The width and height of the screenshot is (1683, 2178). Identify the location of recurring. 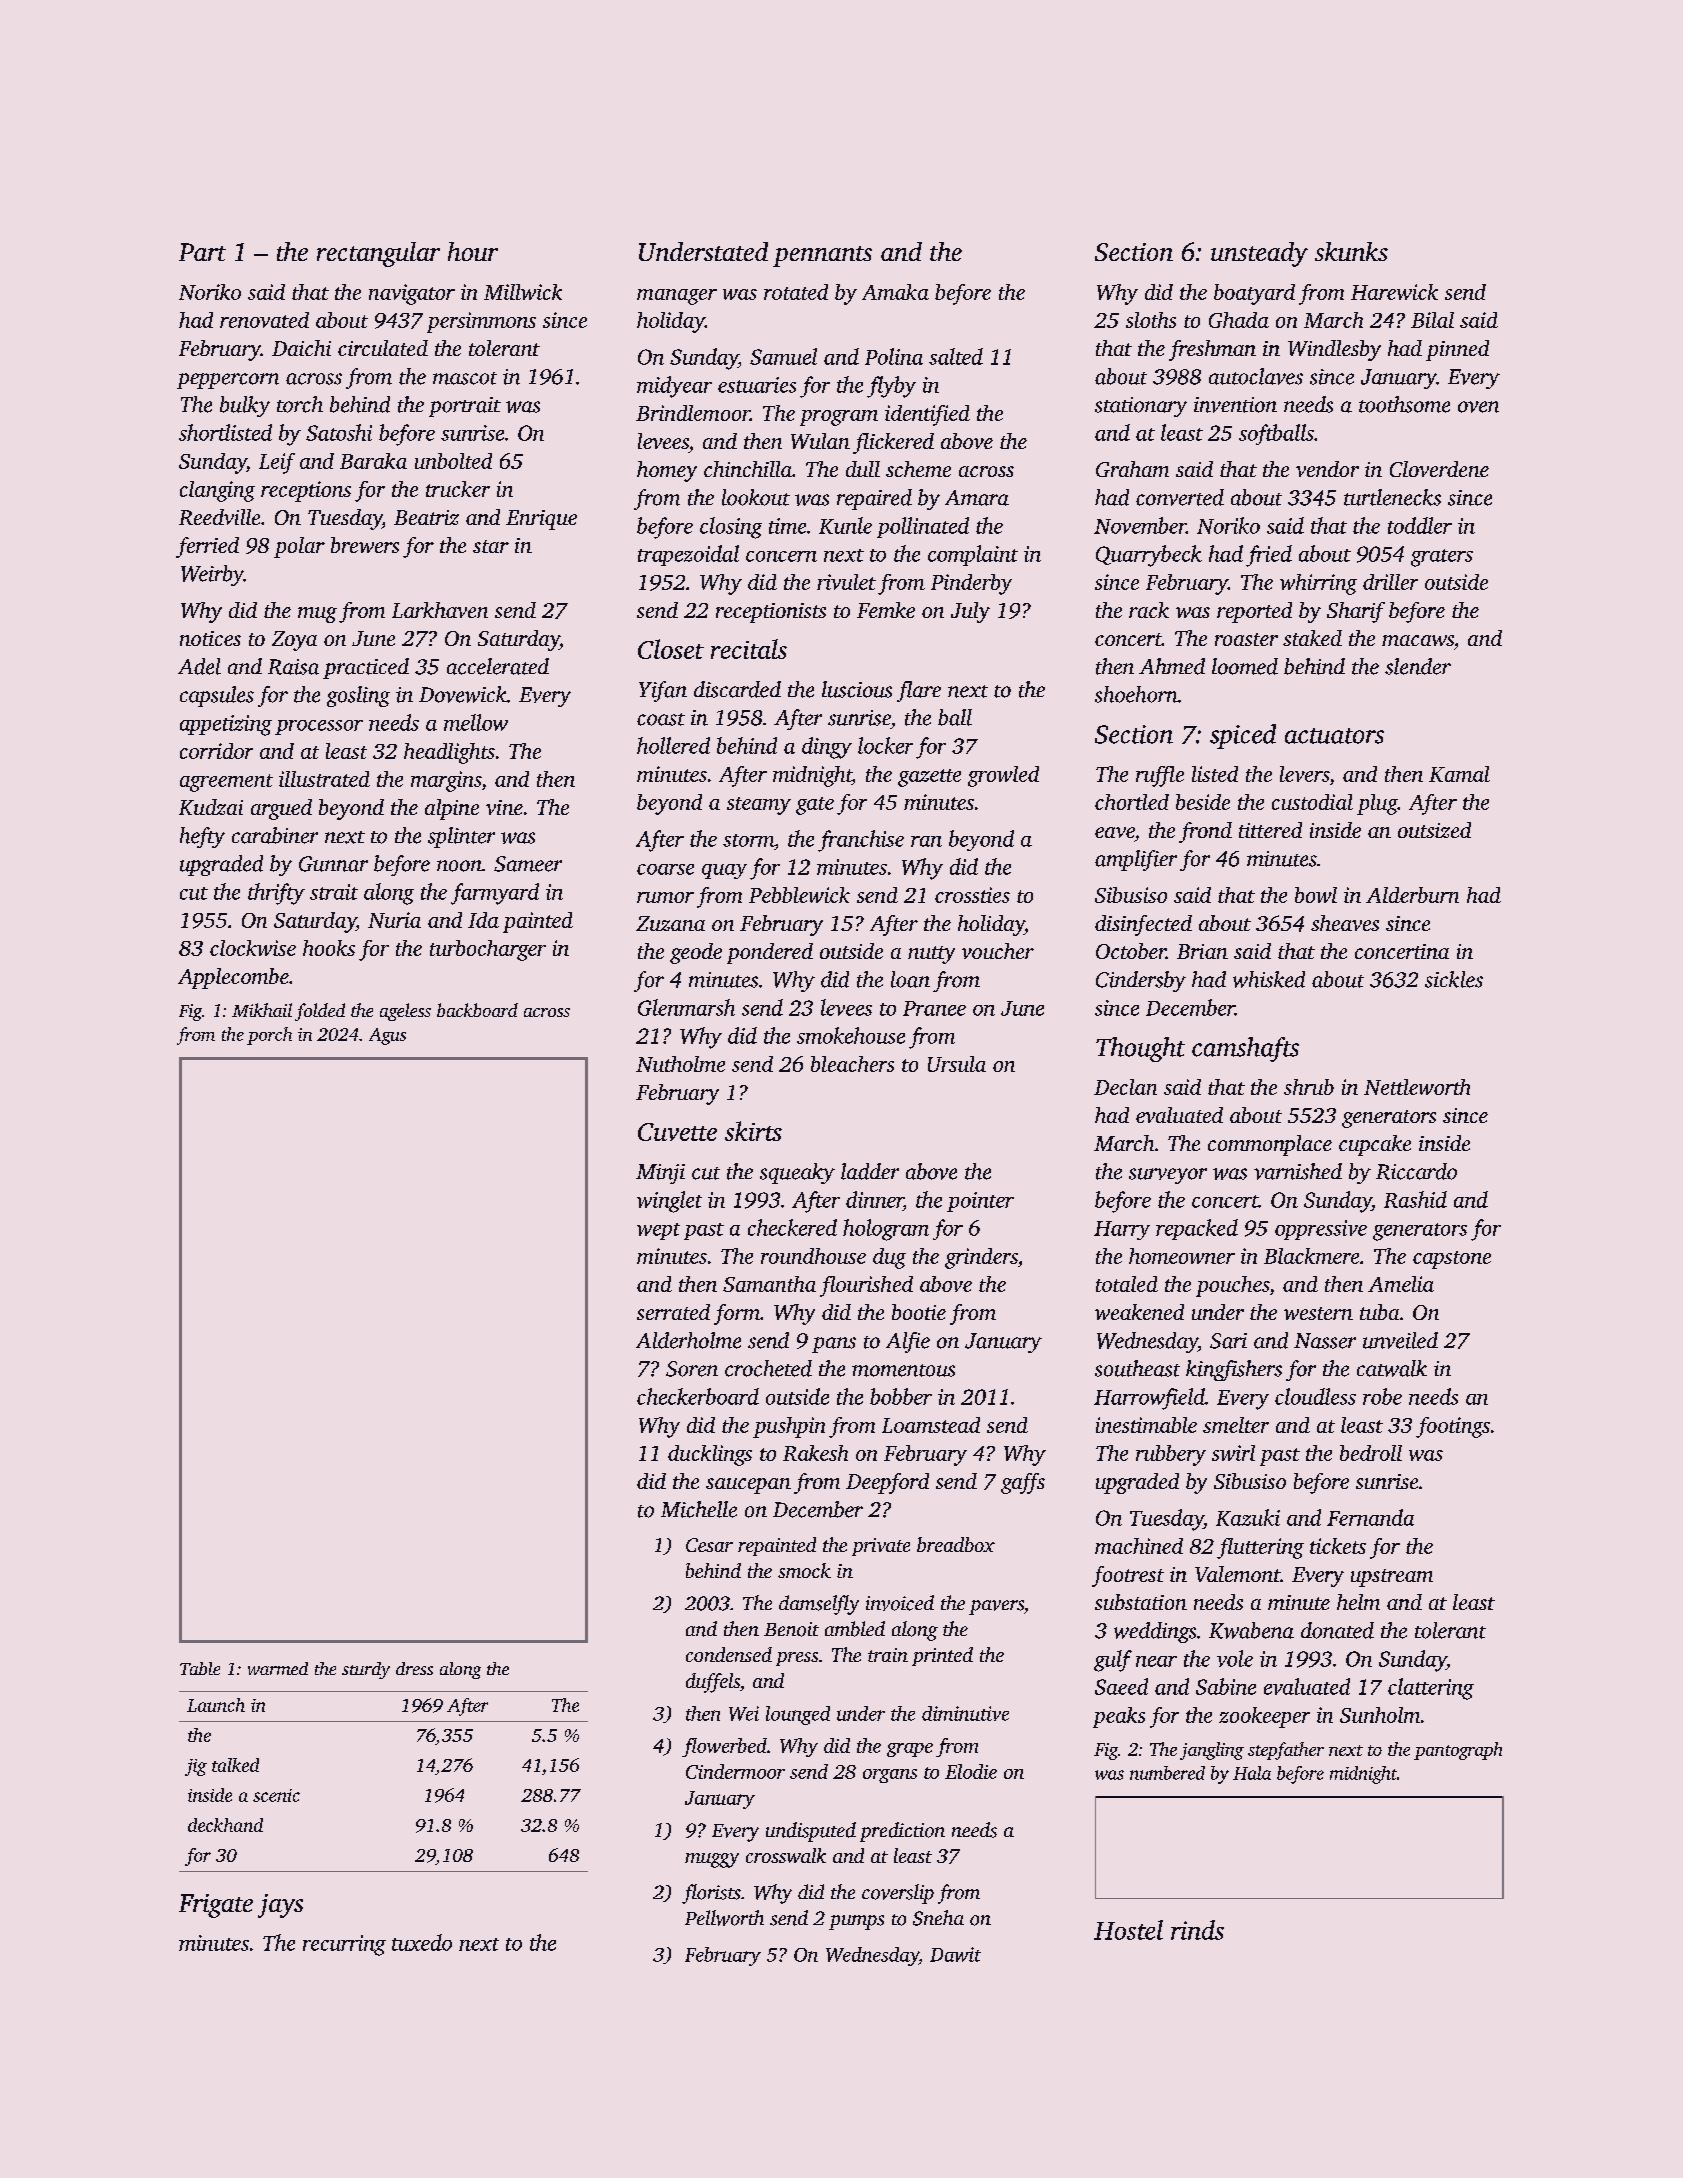
(344, 1945).
